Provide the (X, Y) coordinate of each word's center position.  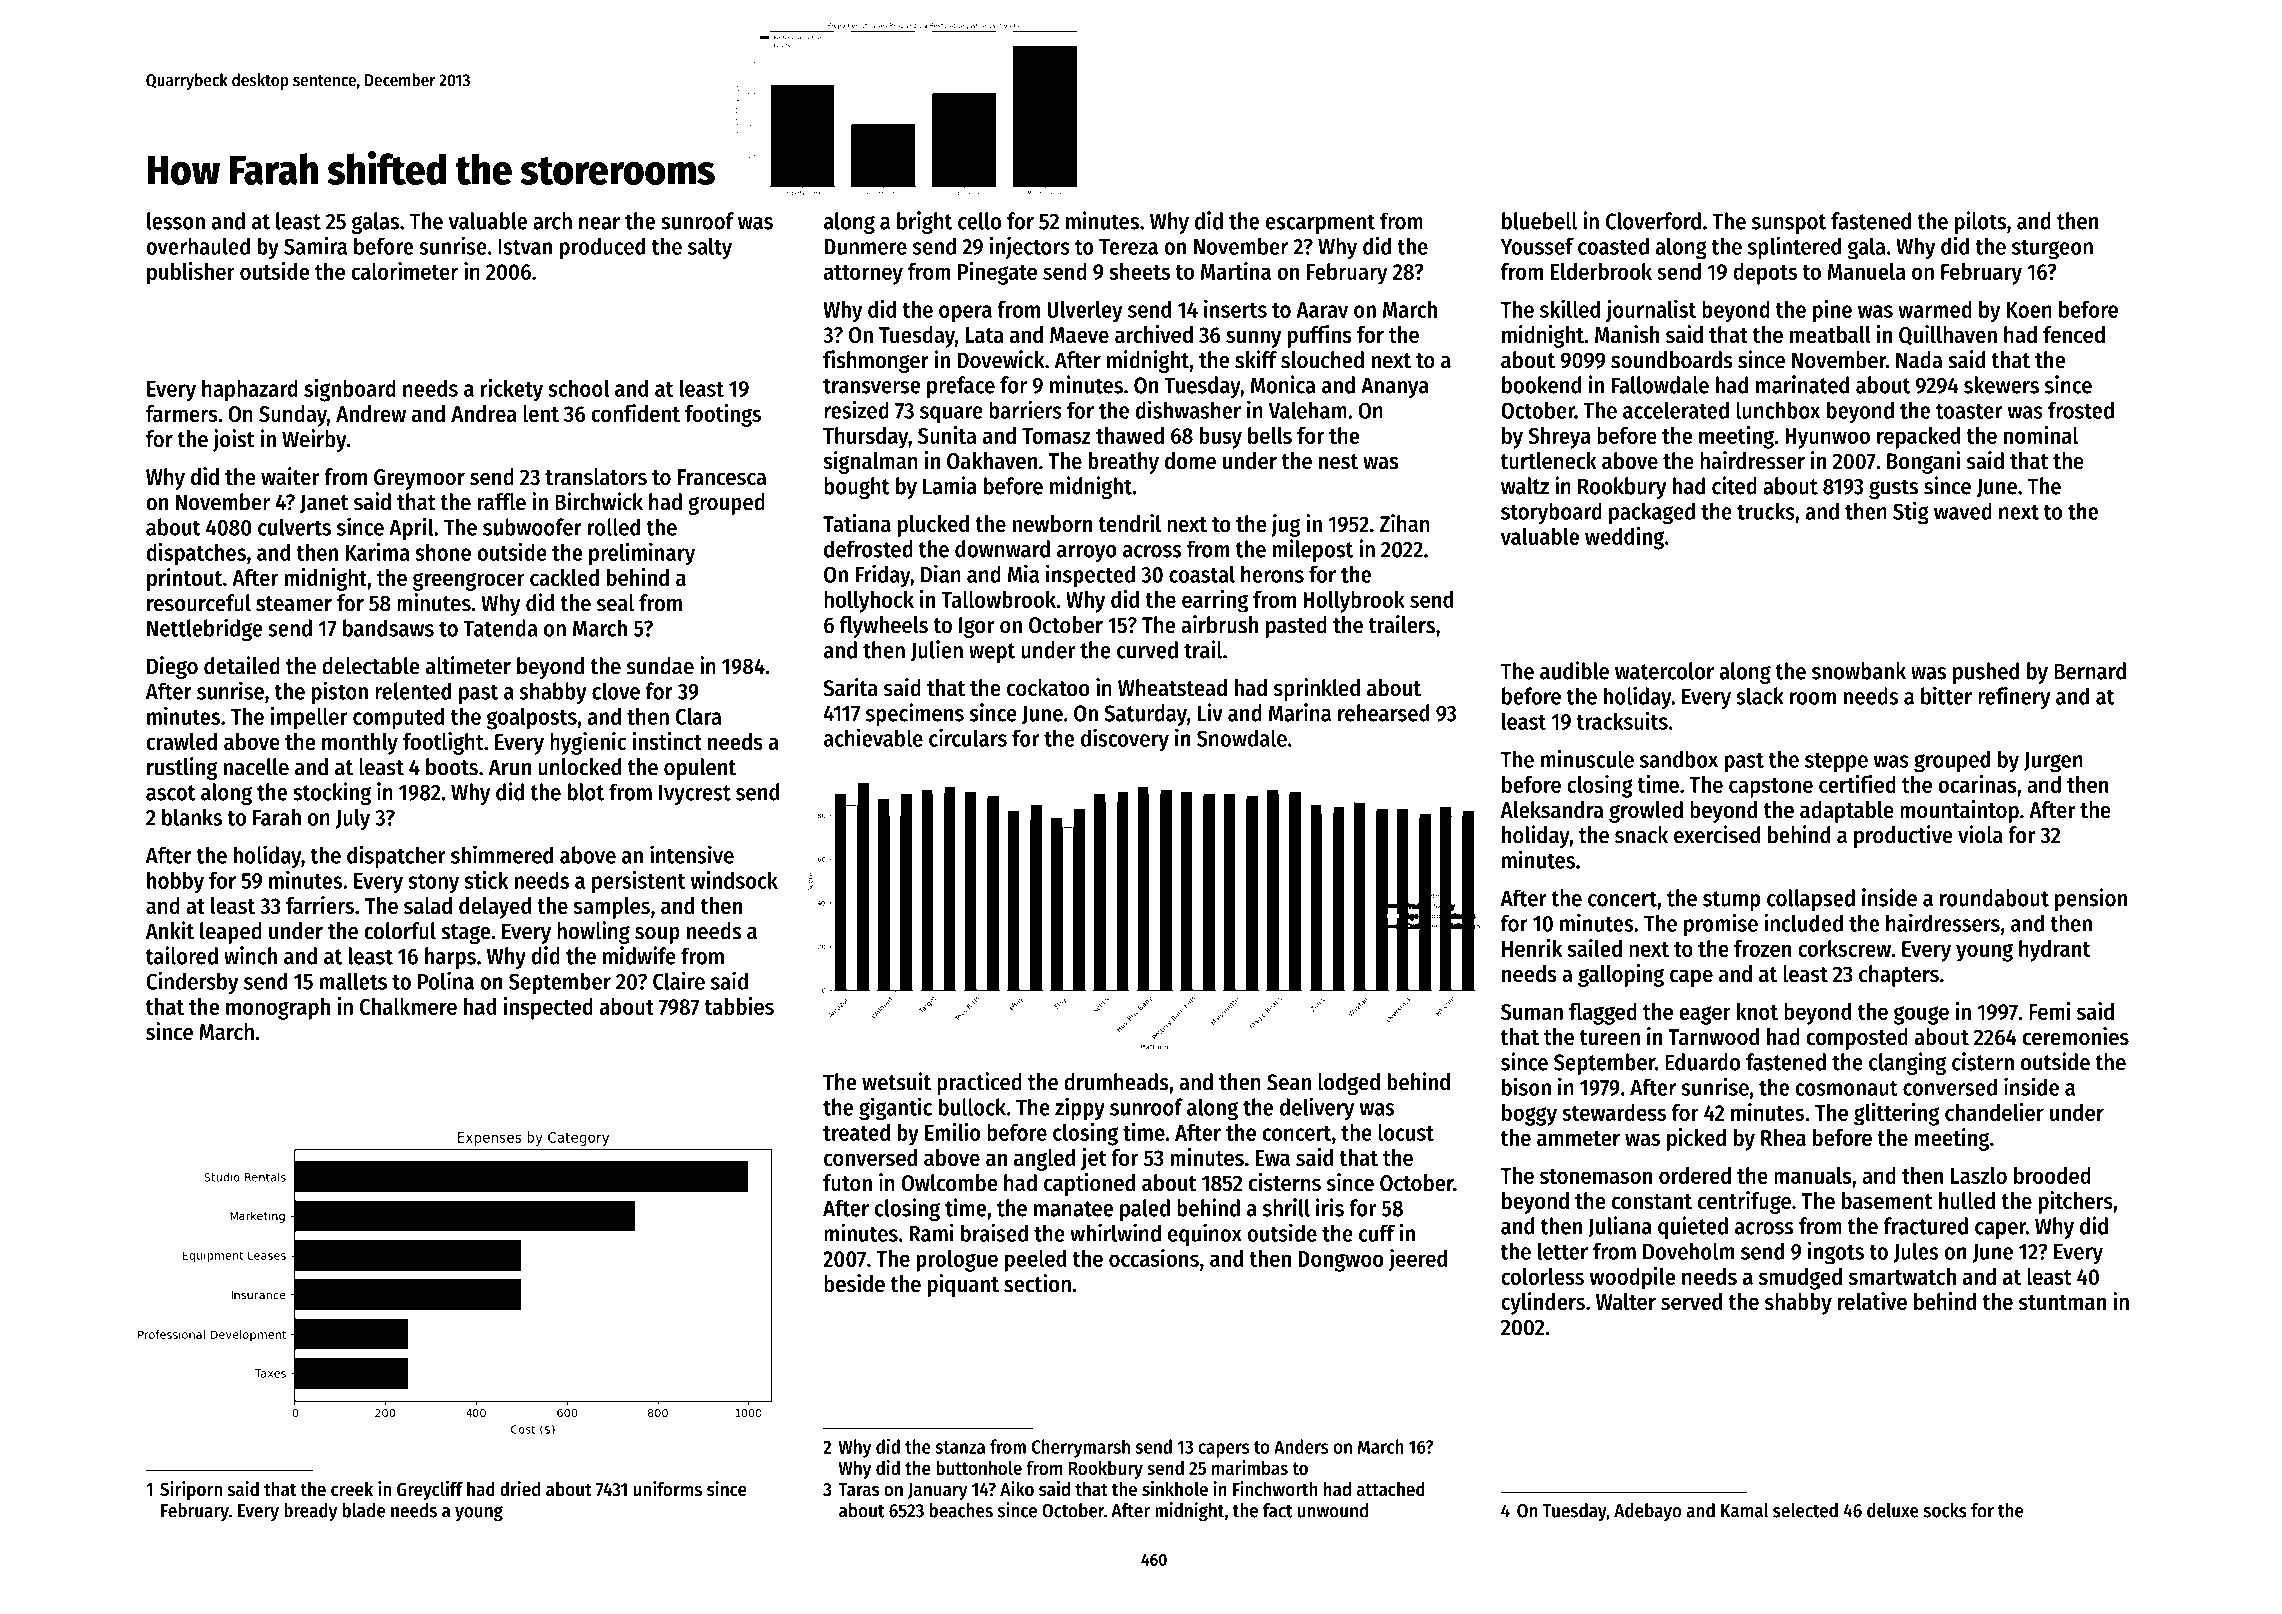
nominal (2041, 435)
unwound (1333, 1510)
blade (363, 1510)
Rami (931, 1232)
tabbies (739, 1006)
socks (1945, 1510)
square (951, 415)
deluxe (1893, 1510)
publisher (191, 273)
